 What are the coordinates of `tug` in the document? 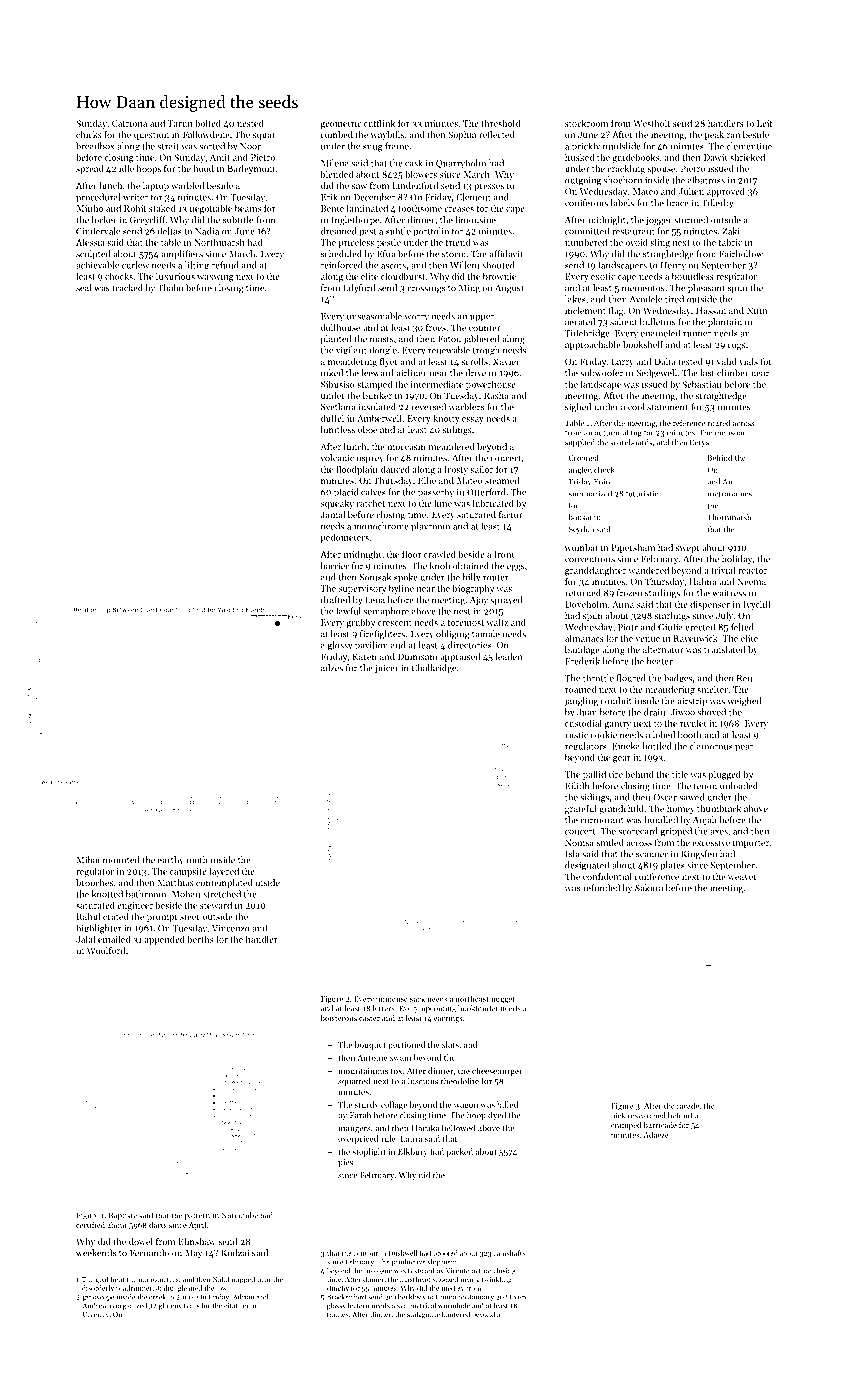 It's located at (636, 434).
